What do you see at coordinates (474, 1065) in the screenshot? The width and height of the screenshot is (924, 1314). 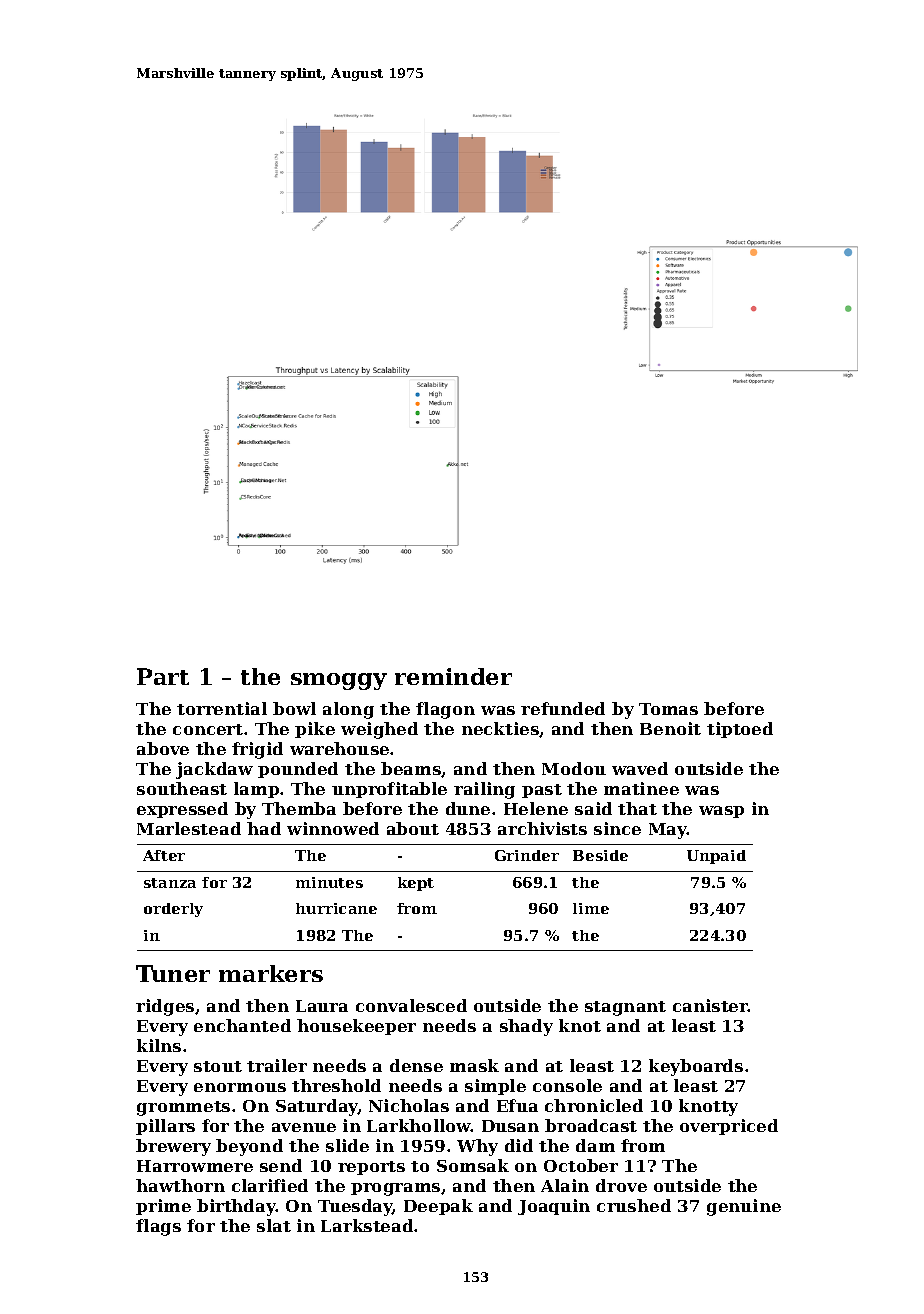 I see `mask` at bounding box center [474, 1065].
